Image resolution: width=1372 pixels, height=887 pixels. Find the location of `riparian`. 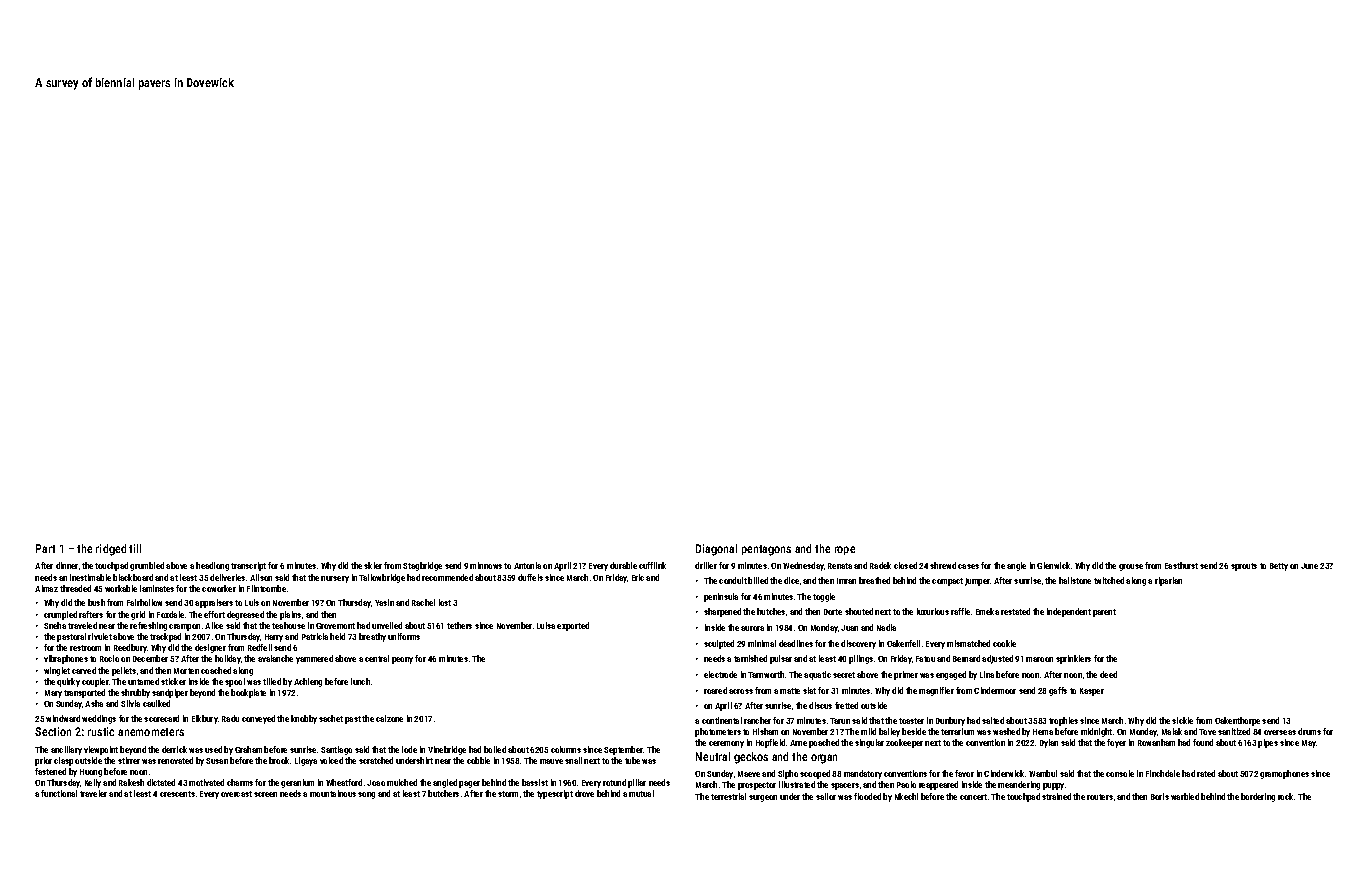

riparian is located at coordinates (1168, 581).
